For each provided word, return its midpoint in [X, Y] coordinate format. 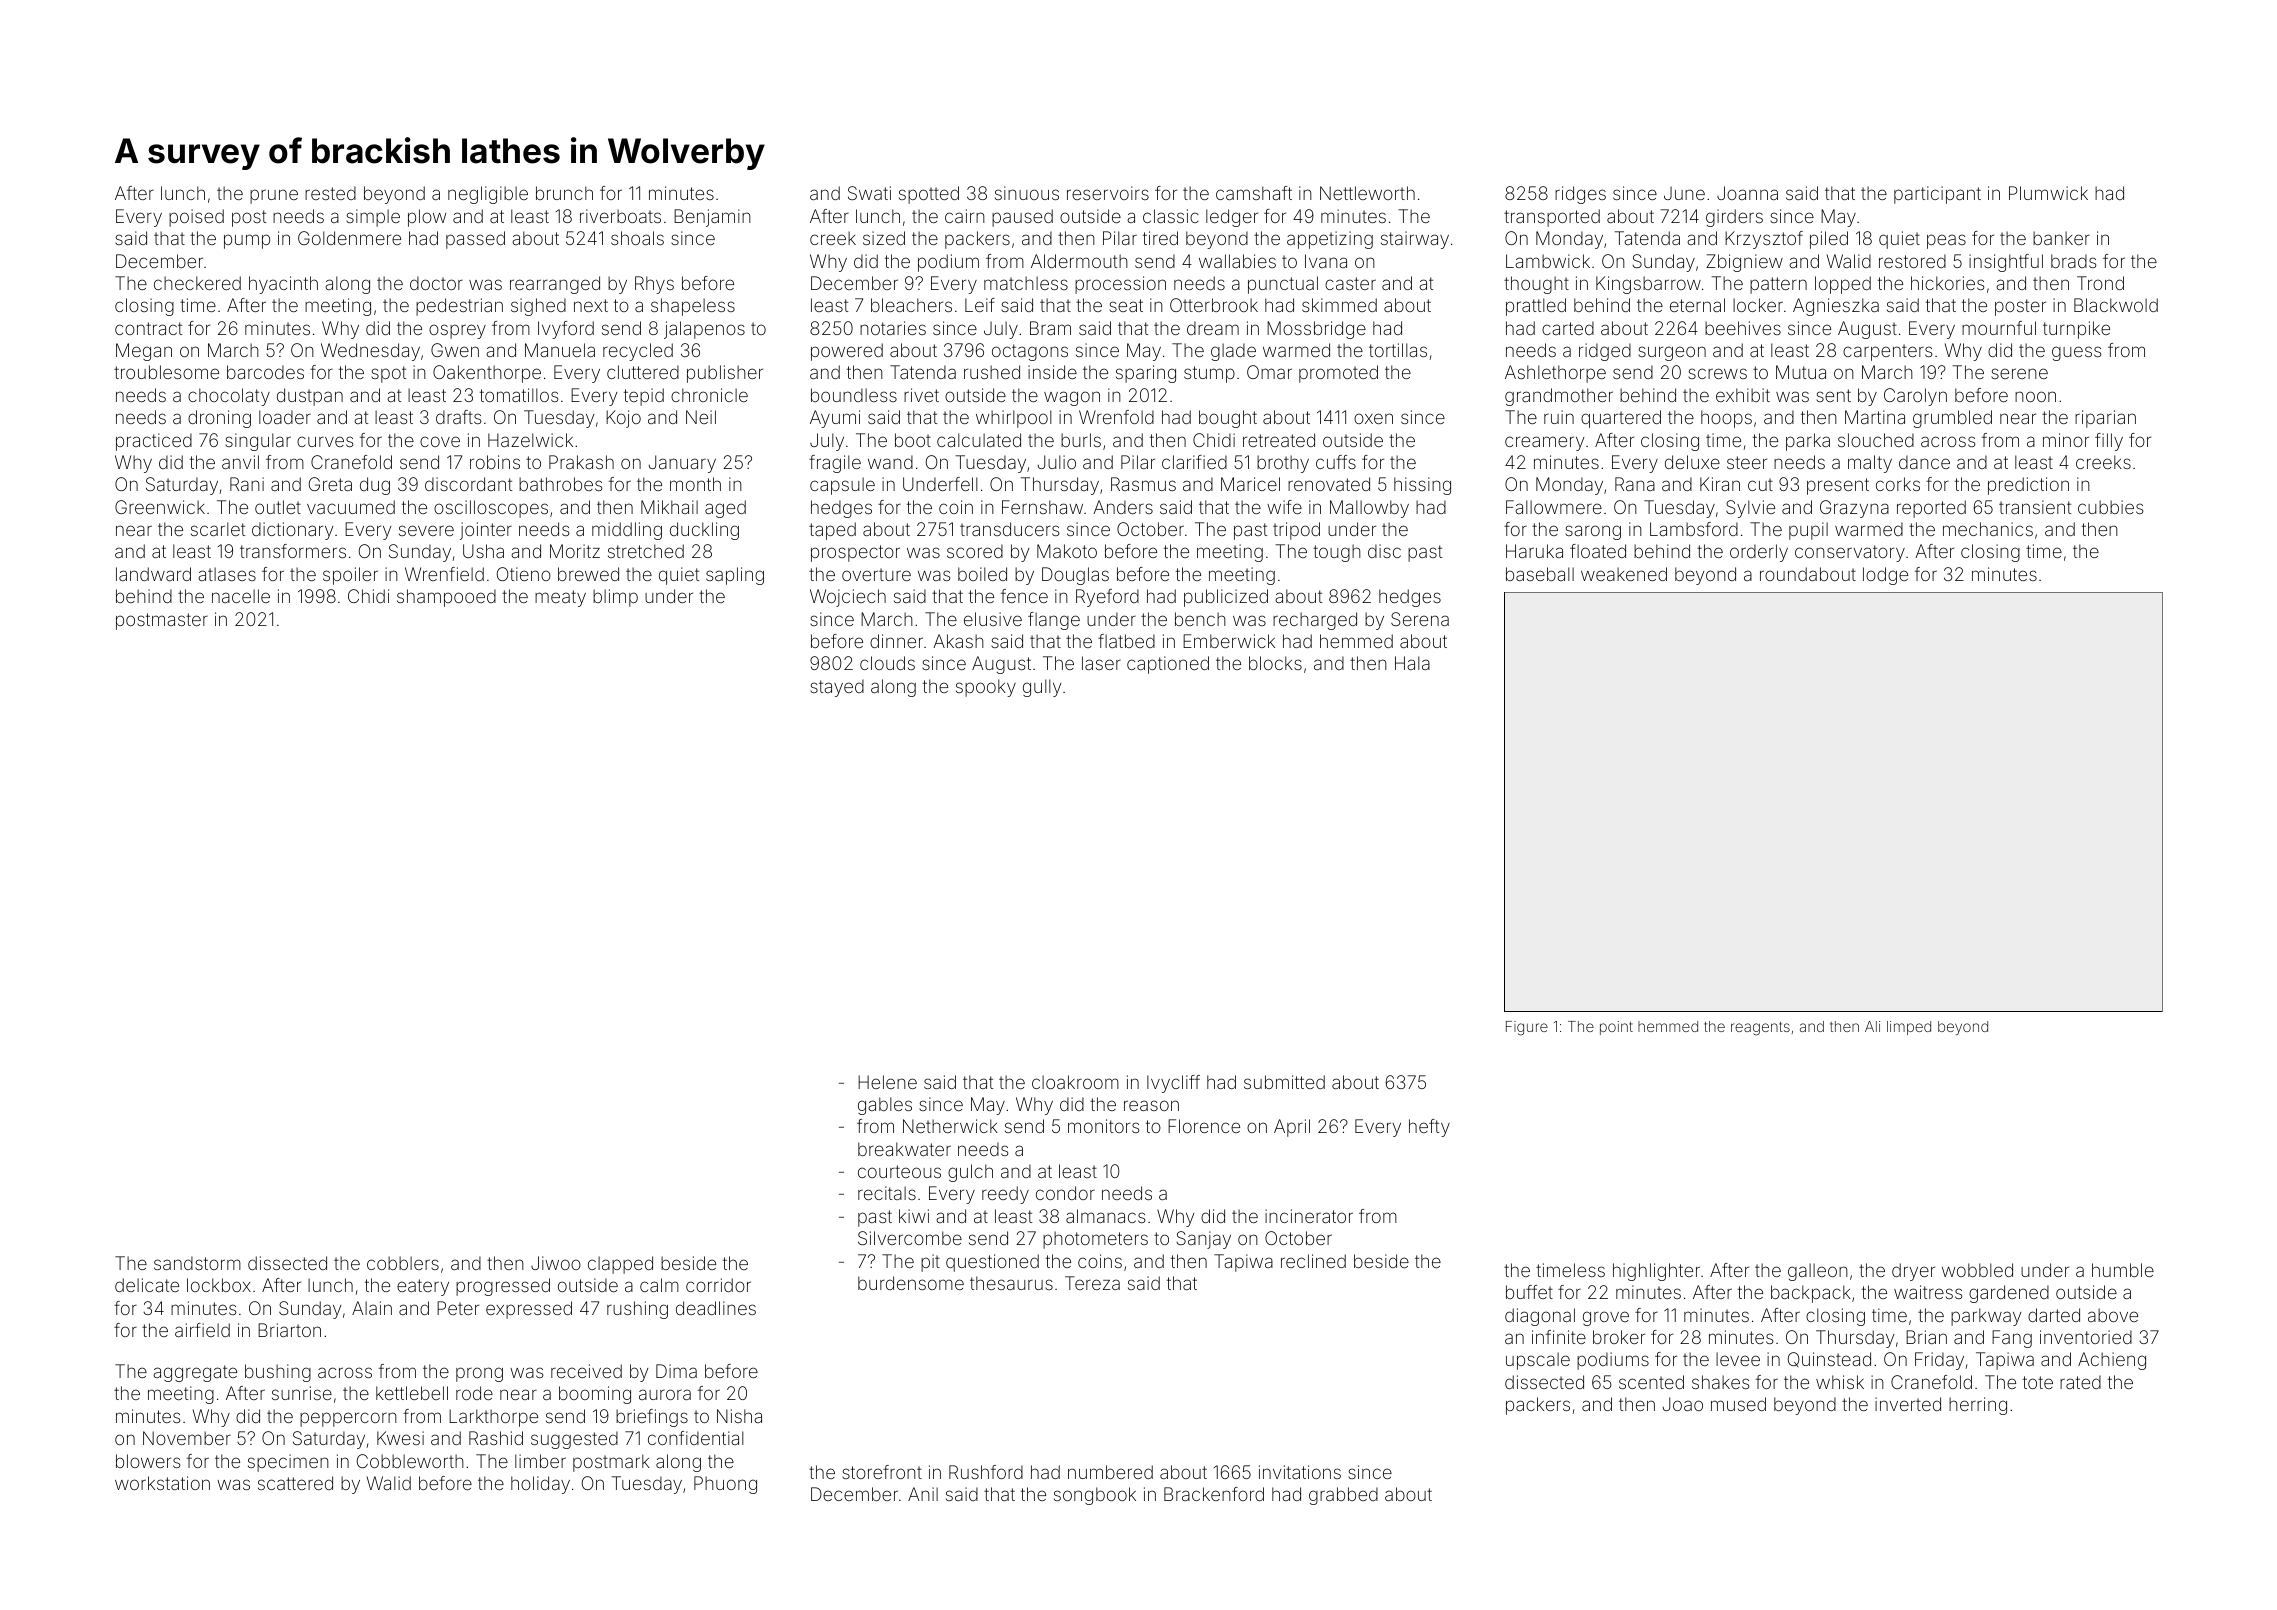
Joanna [1747, 193]
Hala [1412, 663]
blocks [1275, 663]
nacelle [241, 596]
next [591, 305]
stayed [837, 688]
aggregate [195, 1373]
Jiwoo [556, 1263]
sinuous [1027, 193]
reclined [1313, 1261]
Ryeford [1107, 598]
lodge [1885, 576]
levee [1738, 1359]
